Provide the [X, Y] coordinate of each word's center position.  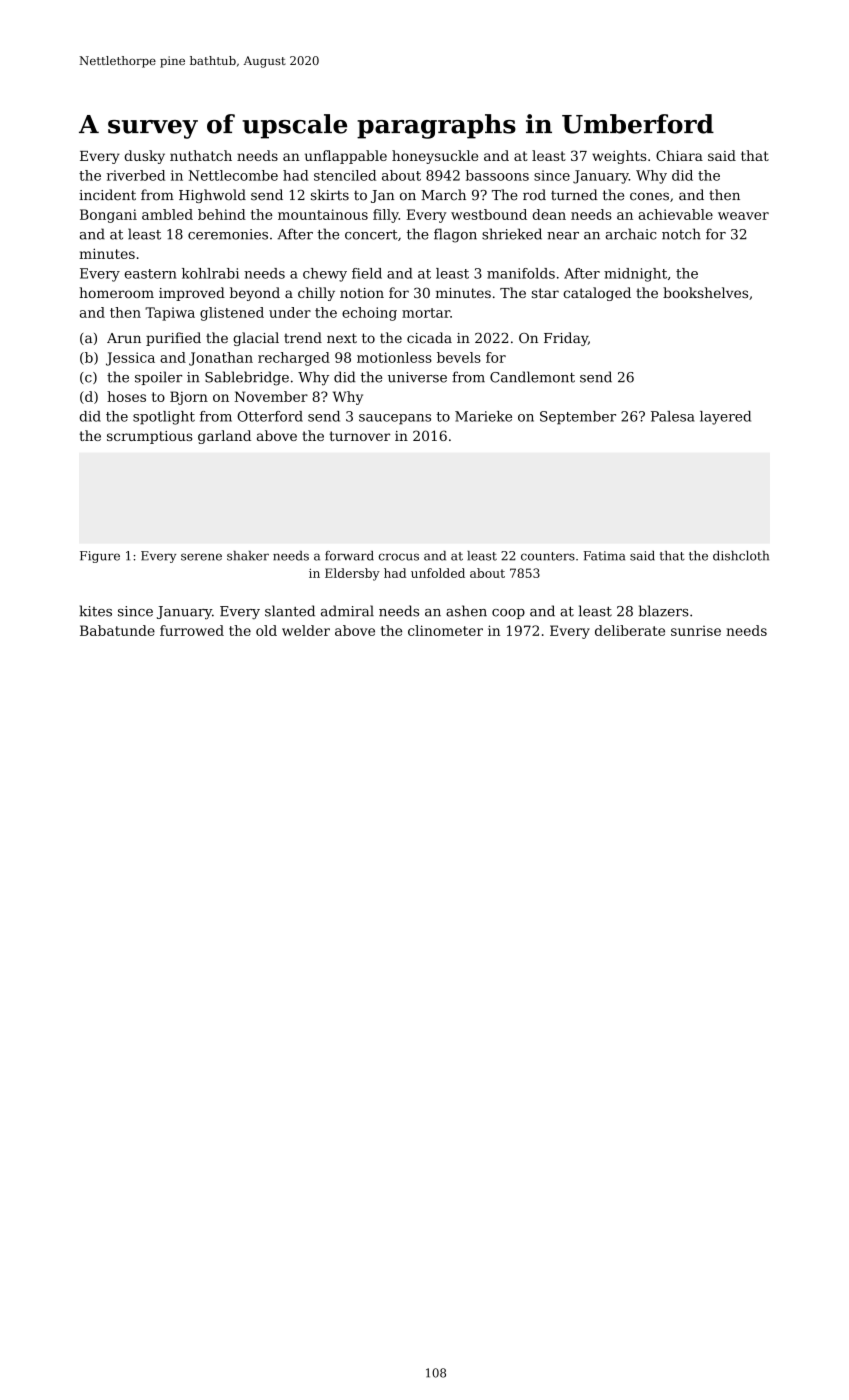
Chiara [679, 155]
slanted [290, 611]
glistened [232, 314]
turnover [360, 436]
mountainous [323, 214]
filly [386, 216]
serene [201, 557]
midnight [635, 275]
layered [725, 418]
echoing [369, 314]
